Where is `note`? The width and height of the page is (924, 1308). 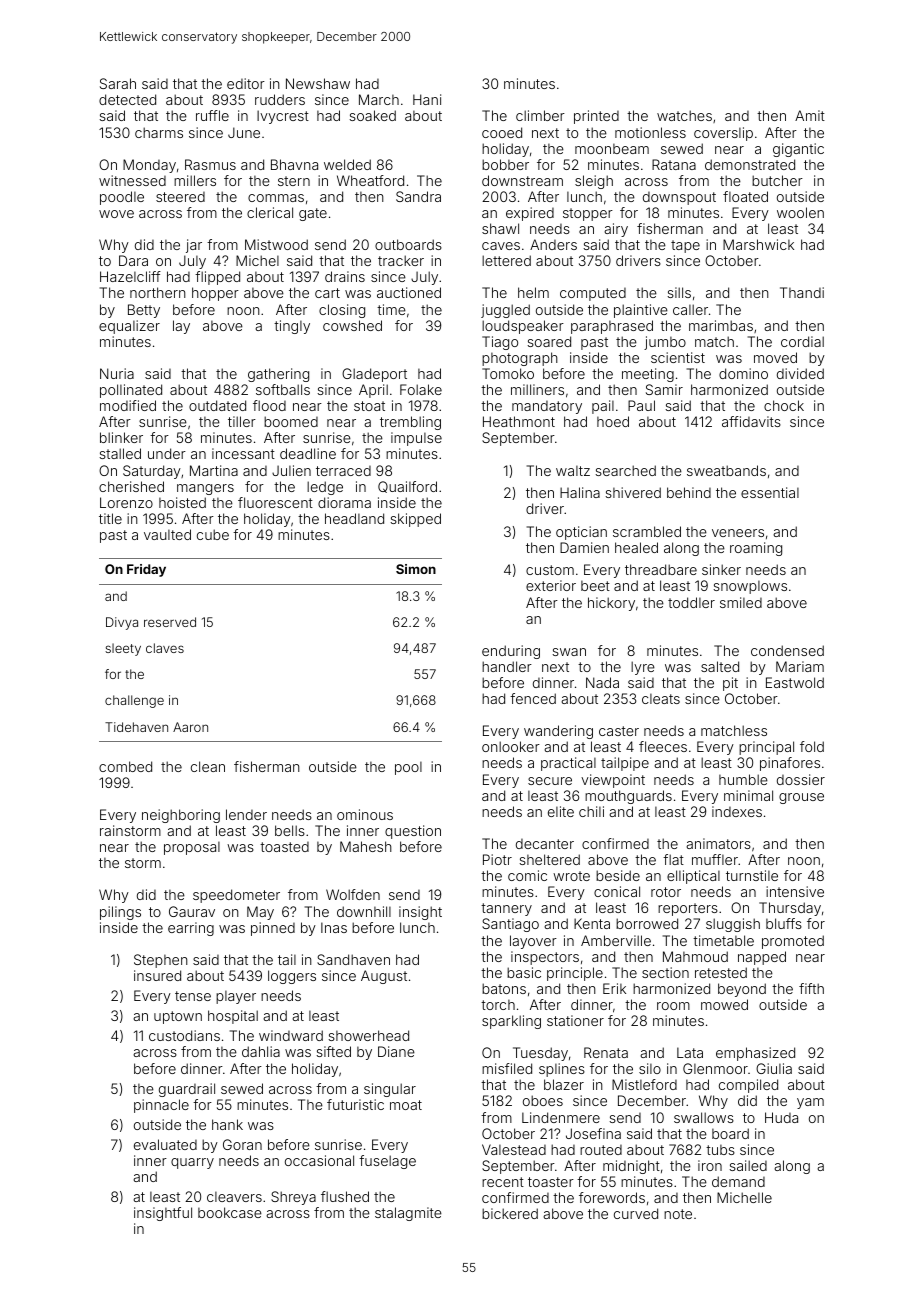 note is located at coordinates (678, 1214).
